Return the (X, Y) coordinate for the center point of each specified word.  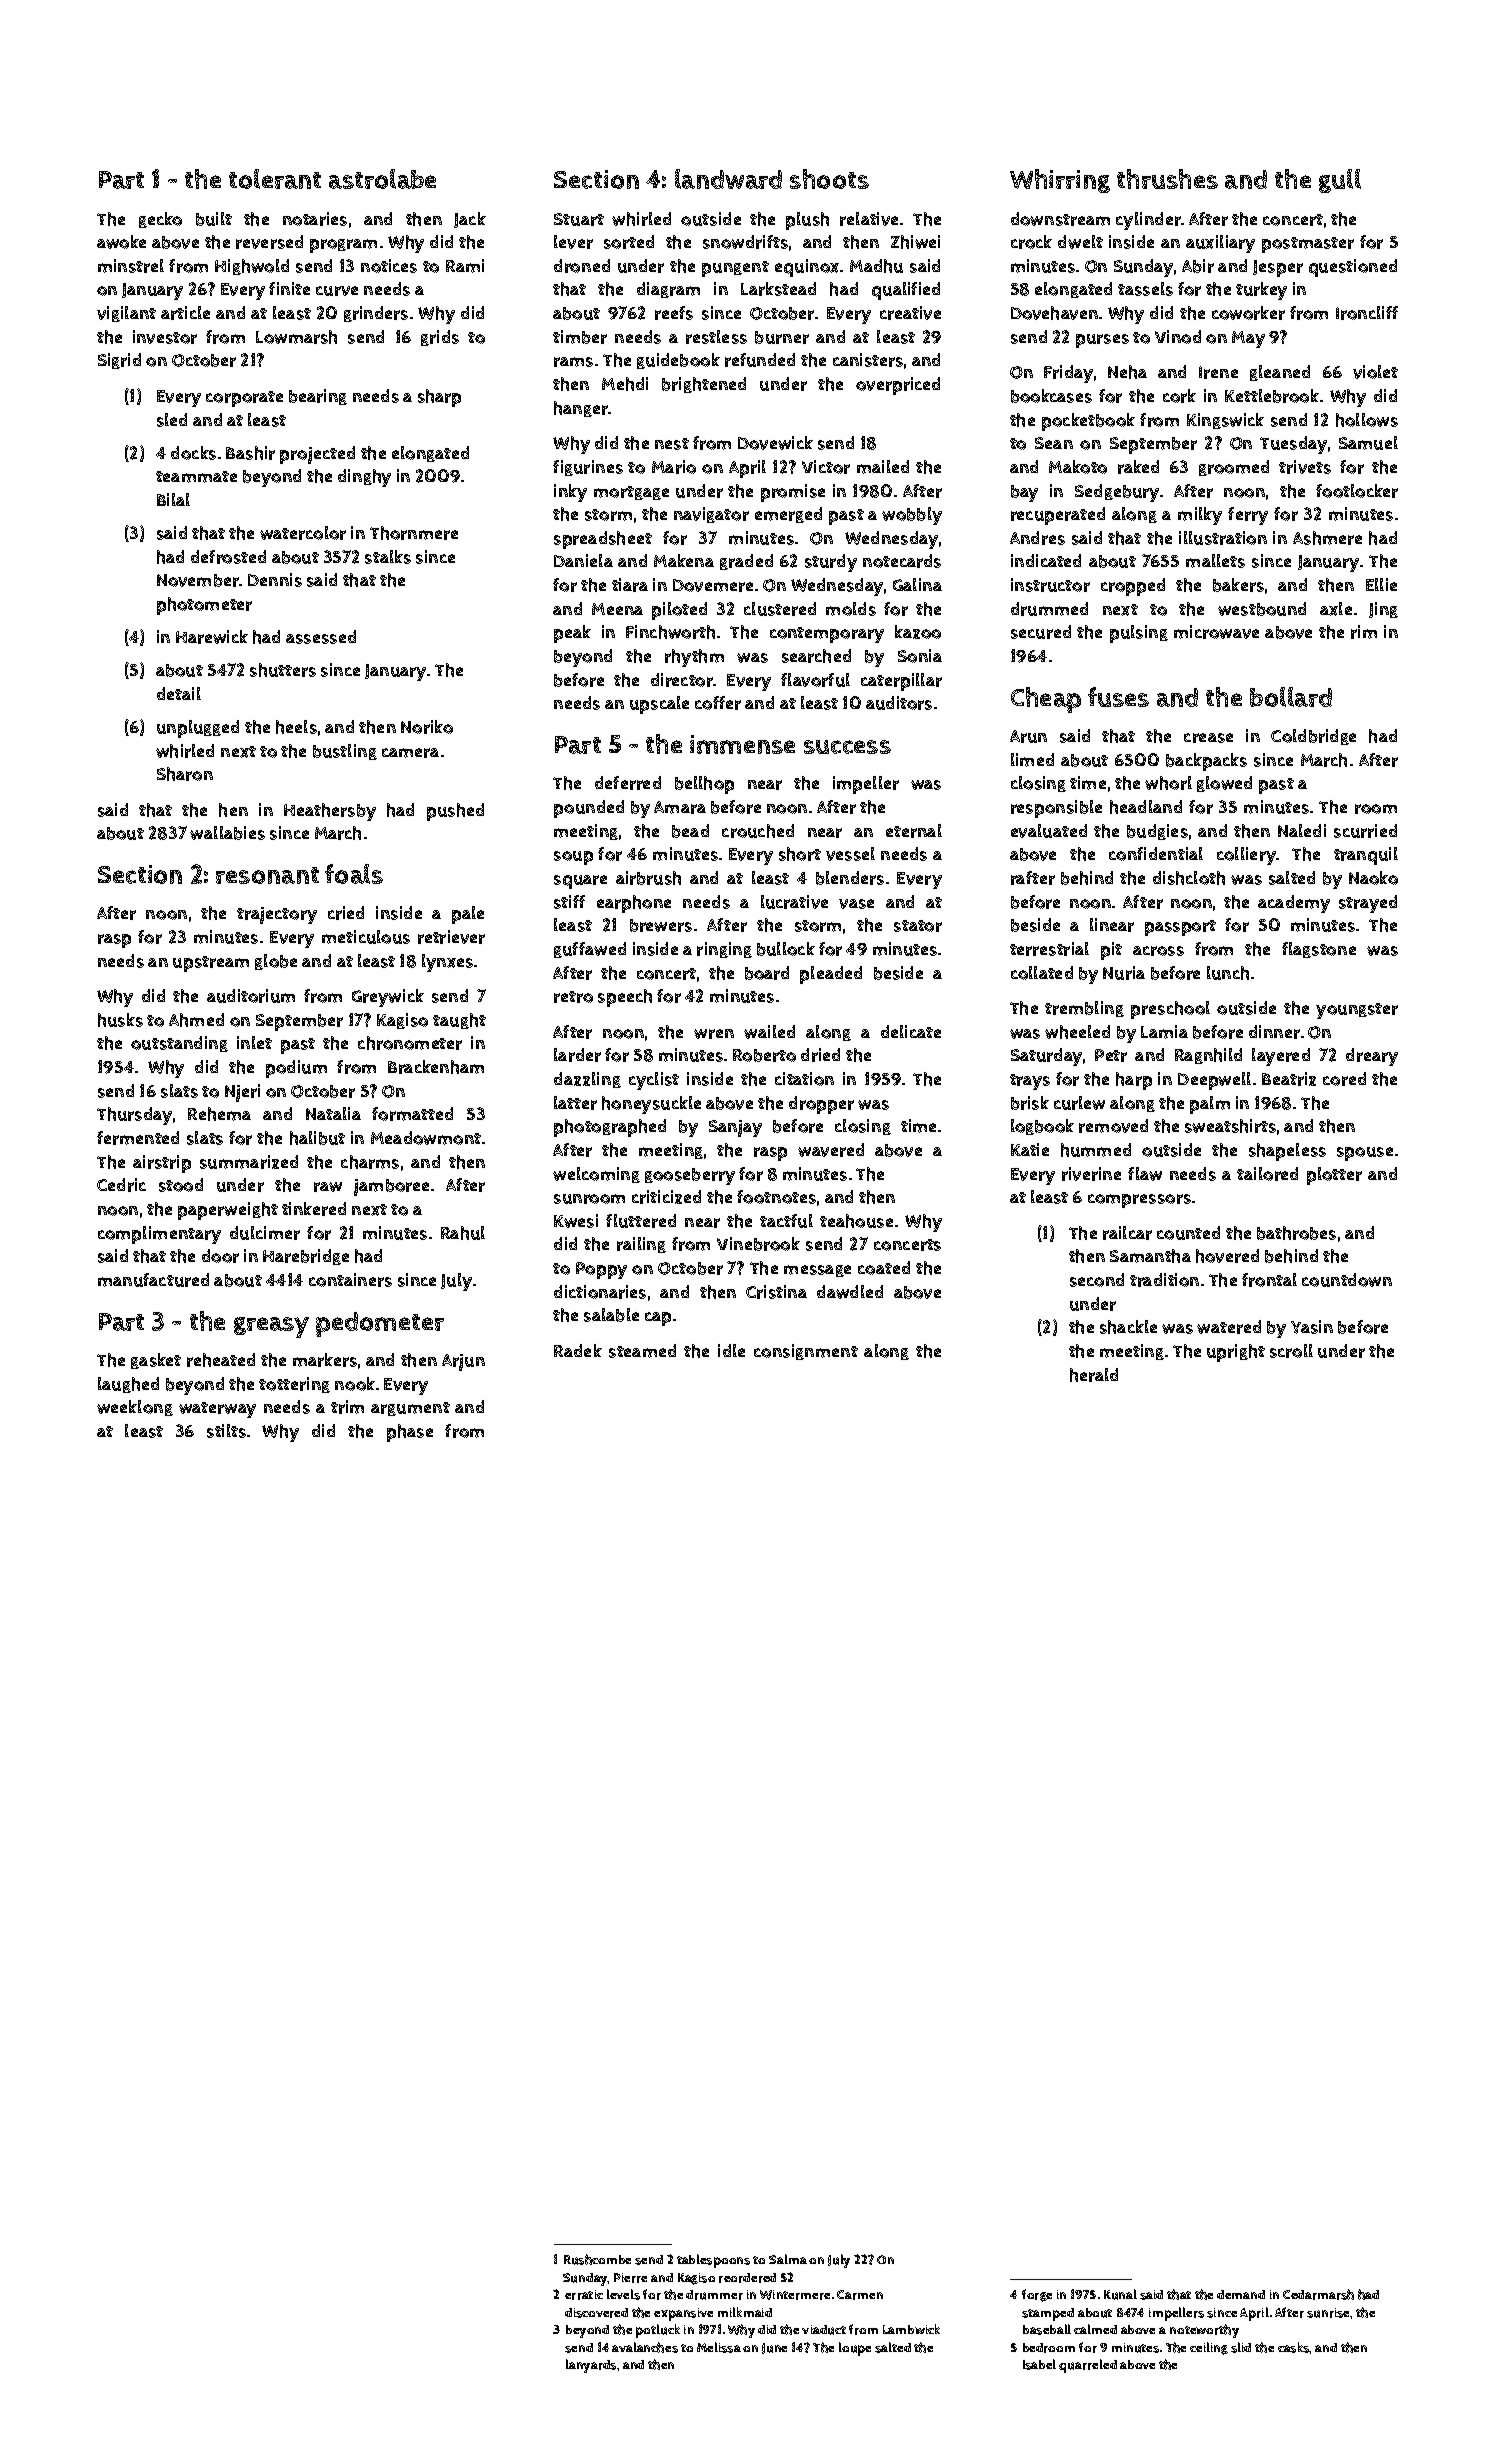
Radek (578, 1350)
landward (728, 179)
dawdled (850, 1292)
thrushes (1167, 179)
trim (347, 1407)
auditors (899, 703)
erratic (584, 2295)
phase (410, 1433)
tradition (1164, 1280)
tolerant (275, 179)
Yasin (1312, 1327)
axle (1336, 609)
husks (120, 1020)
